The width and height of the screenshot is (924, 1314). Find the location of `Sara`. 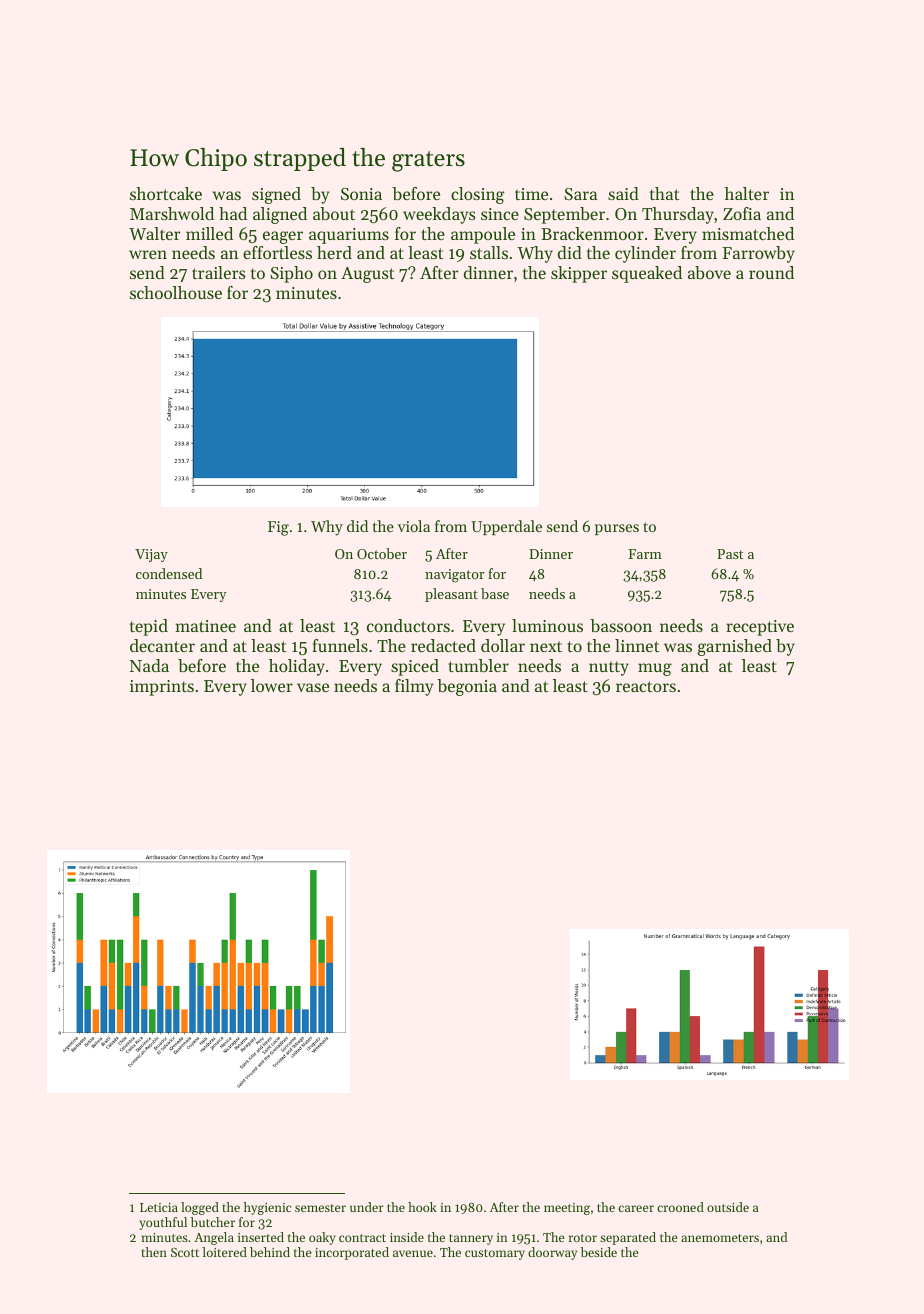

Sara is located at coordinates (580, 194).
